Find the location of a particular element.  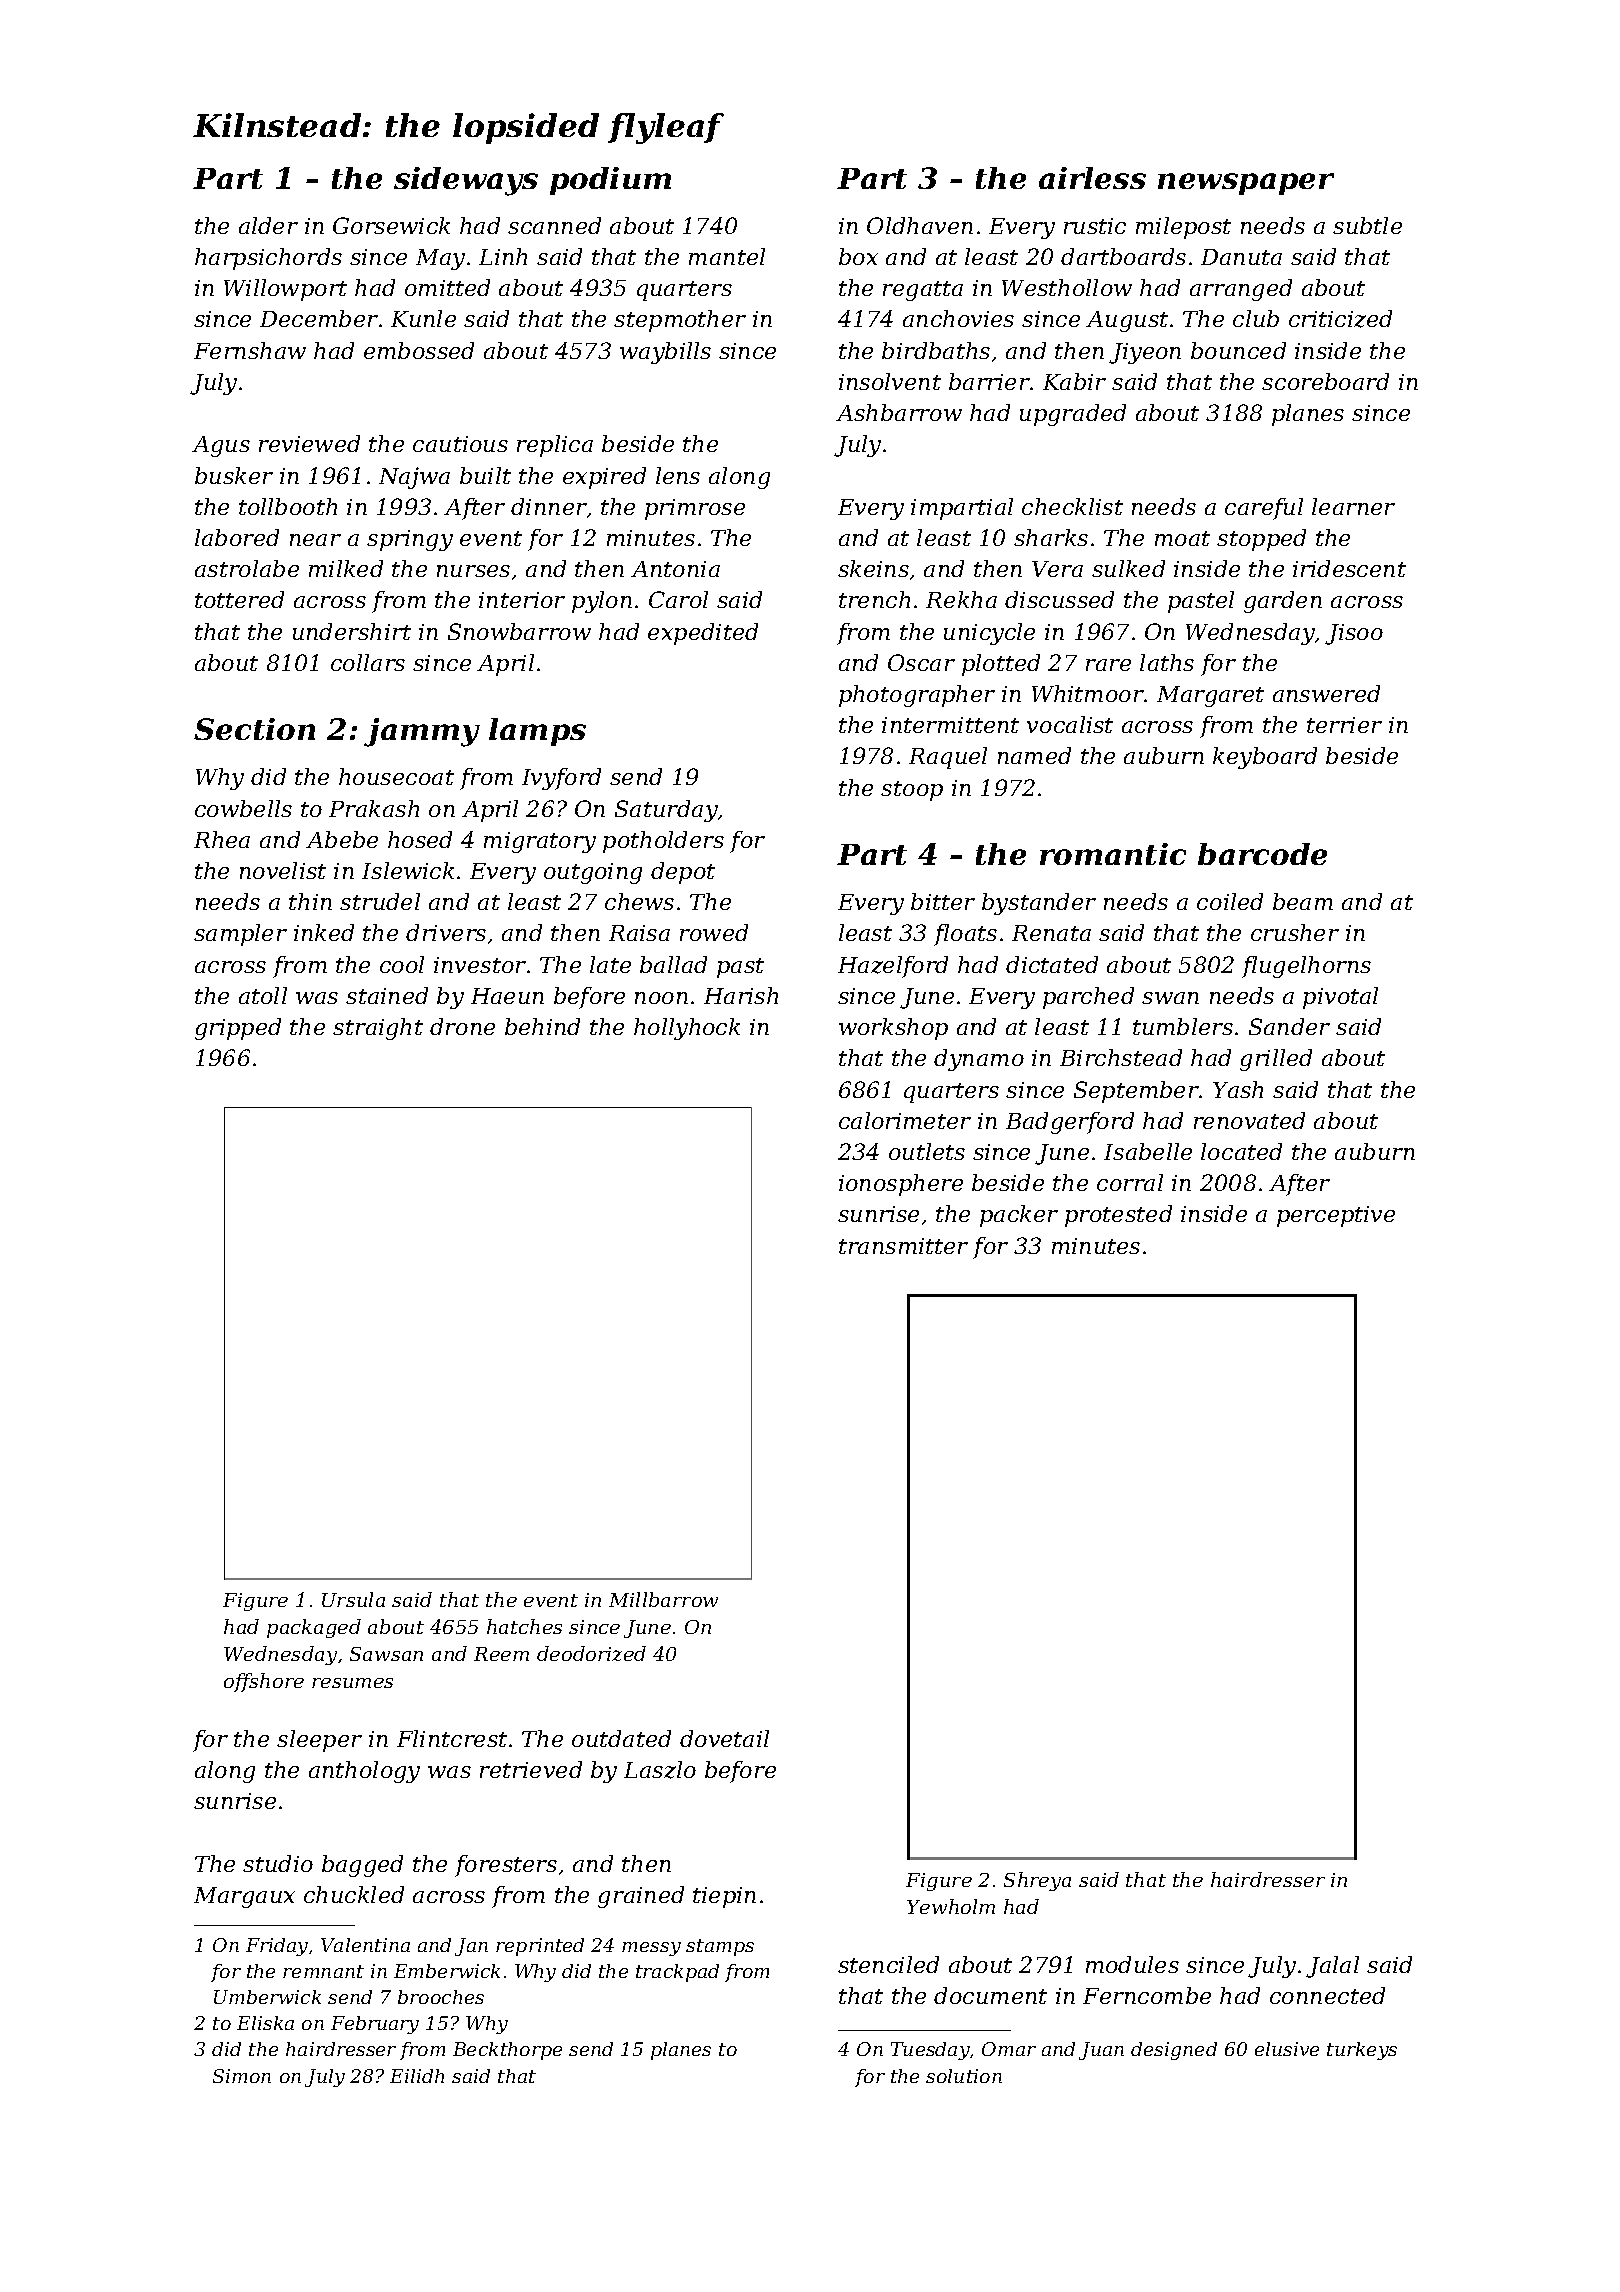

protested is located at coordinates (1118, 1216).
